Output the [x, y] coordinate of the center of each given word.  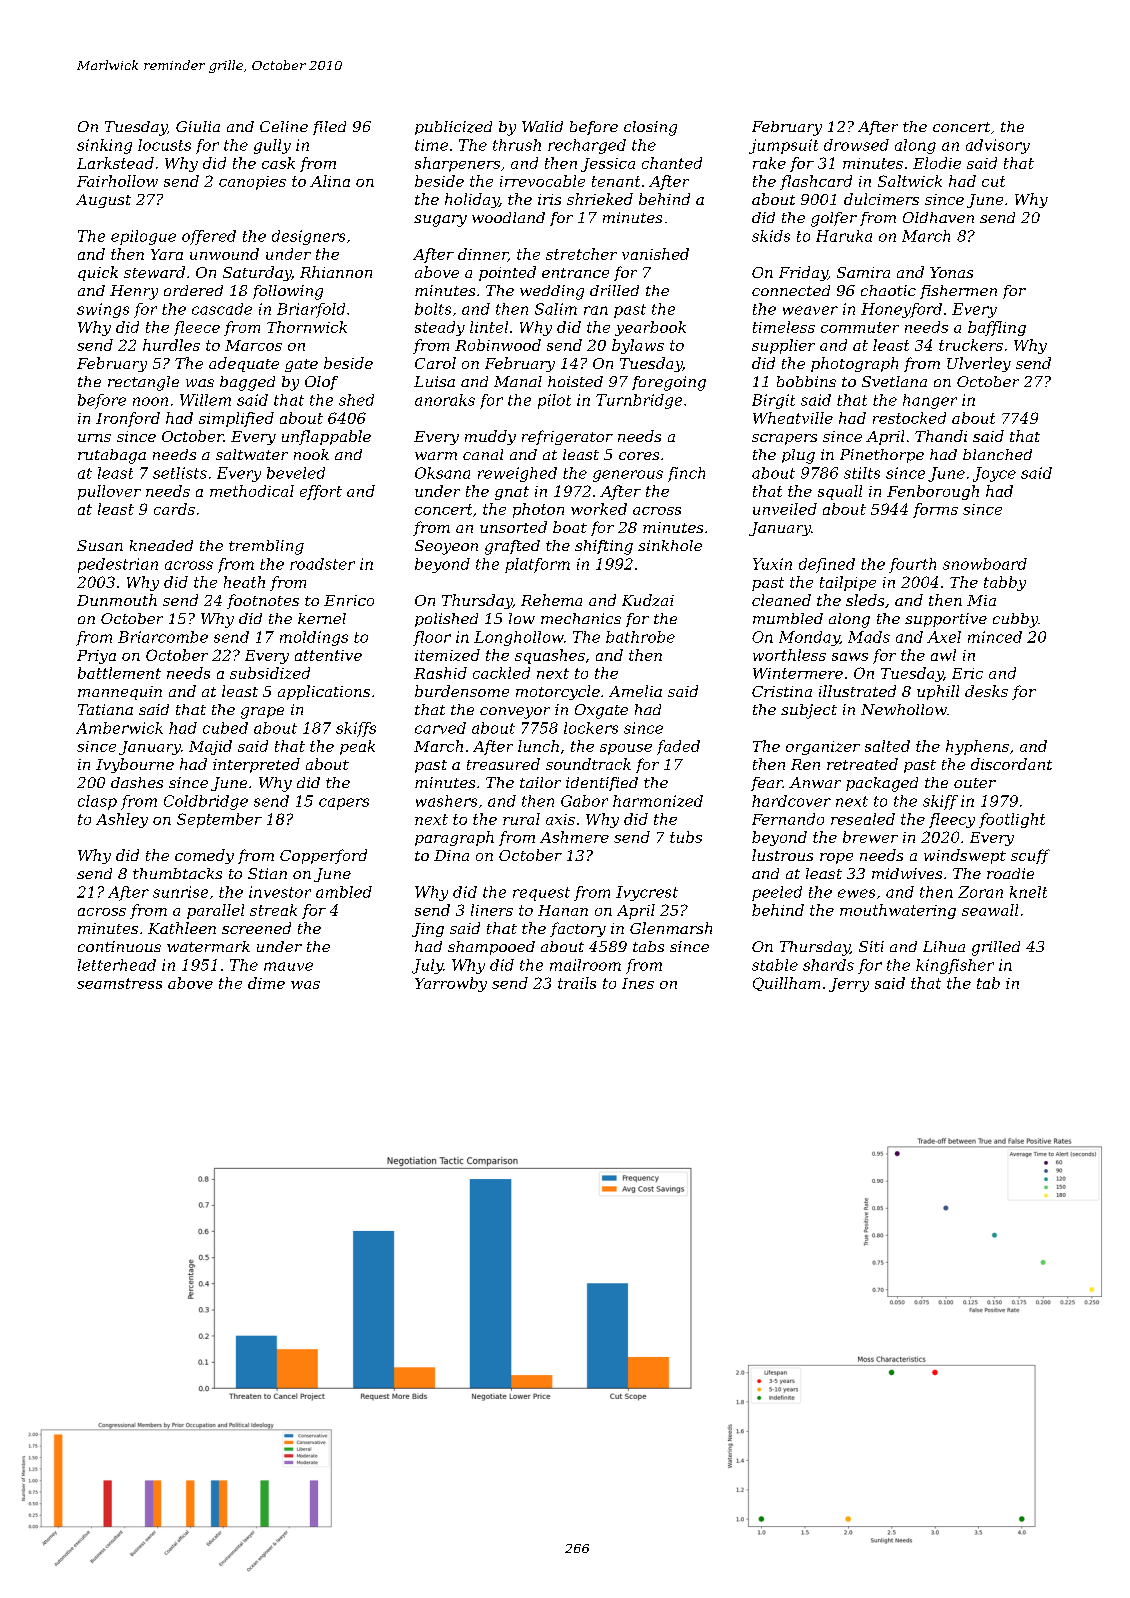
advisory [998, 146]
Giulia [198, 126]
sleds [865, 600]
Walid [542, 126]
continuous [119, 946]
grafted [512, 547]
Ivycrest [647, 893]
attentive [328, 655]
